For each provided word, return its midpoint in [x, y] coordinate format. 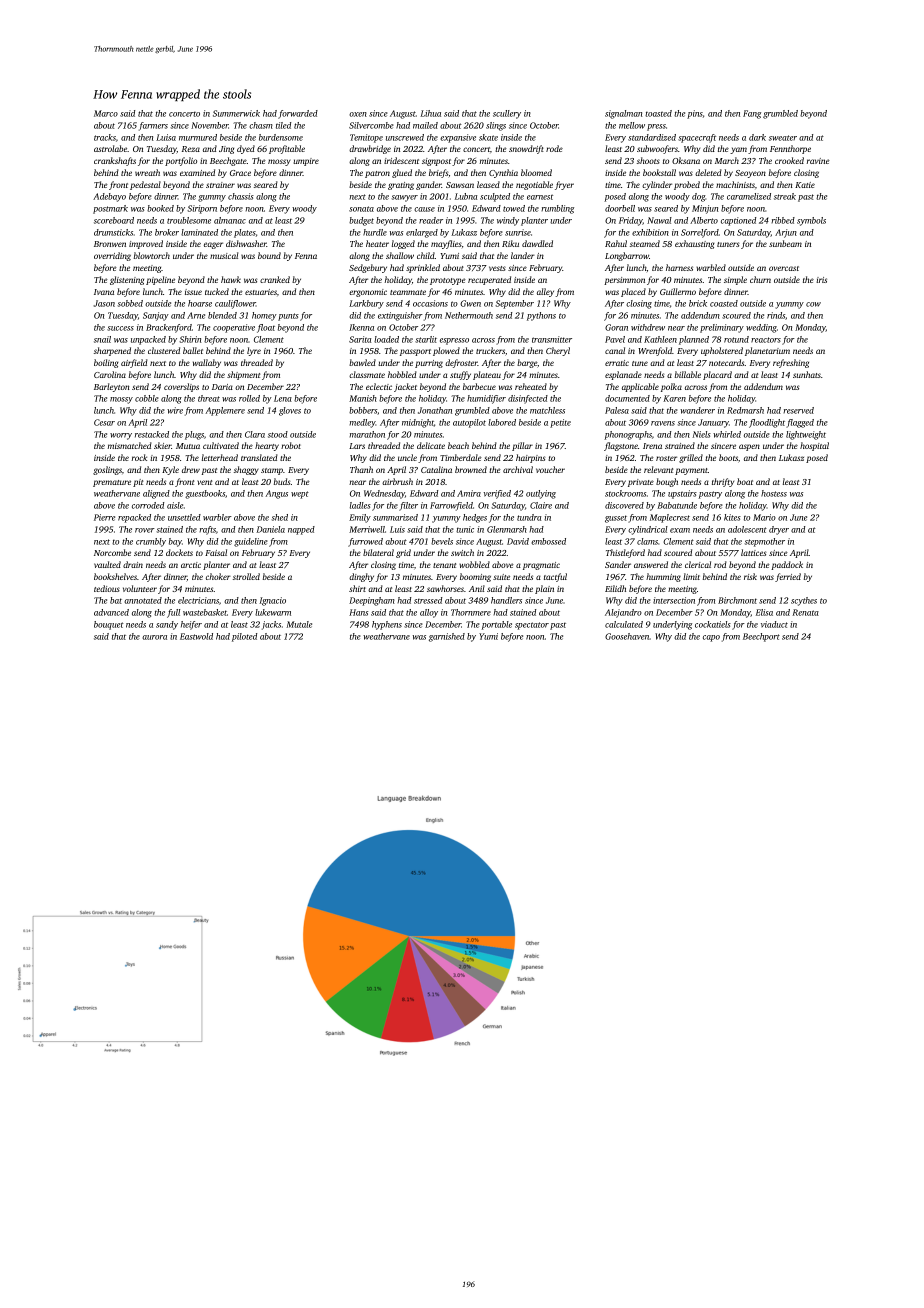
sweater [783, 138]
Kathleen [660, 339]
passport [415, 352]
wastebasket [205, 612]
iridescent [401, 160]
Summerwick [236, 113]
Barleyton [111, 387]
